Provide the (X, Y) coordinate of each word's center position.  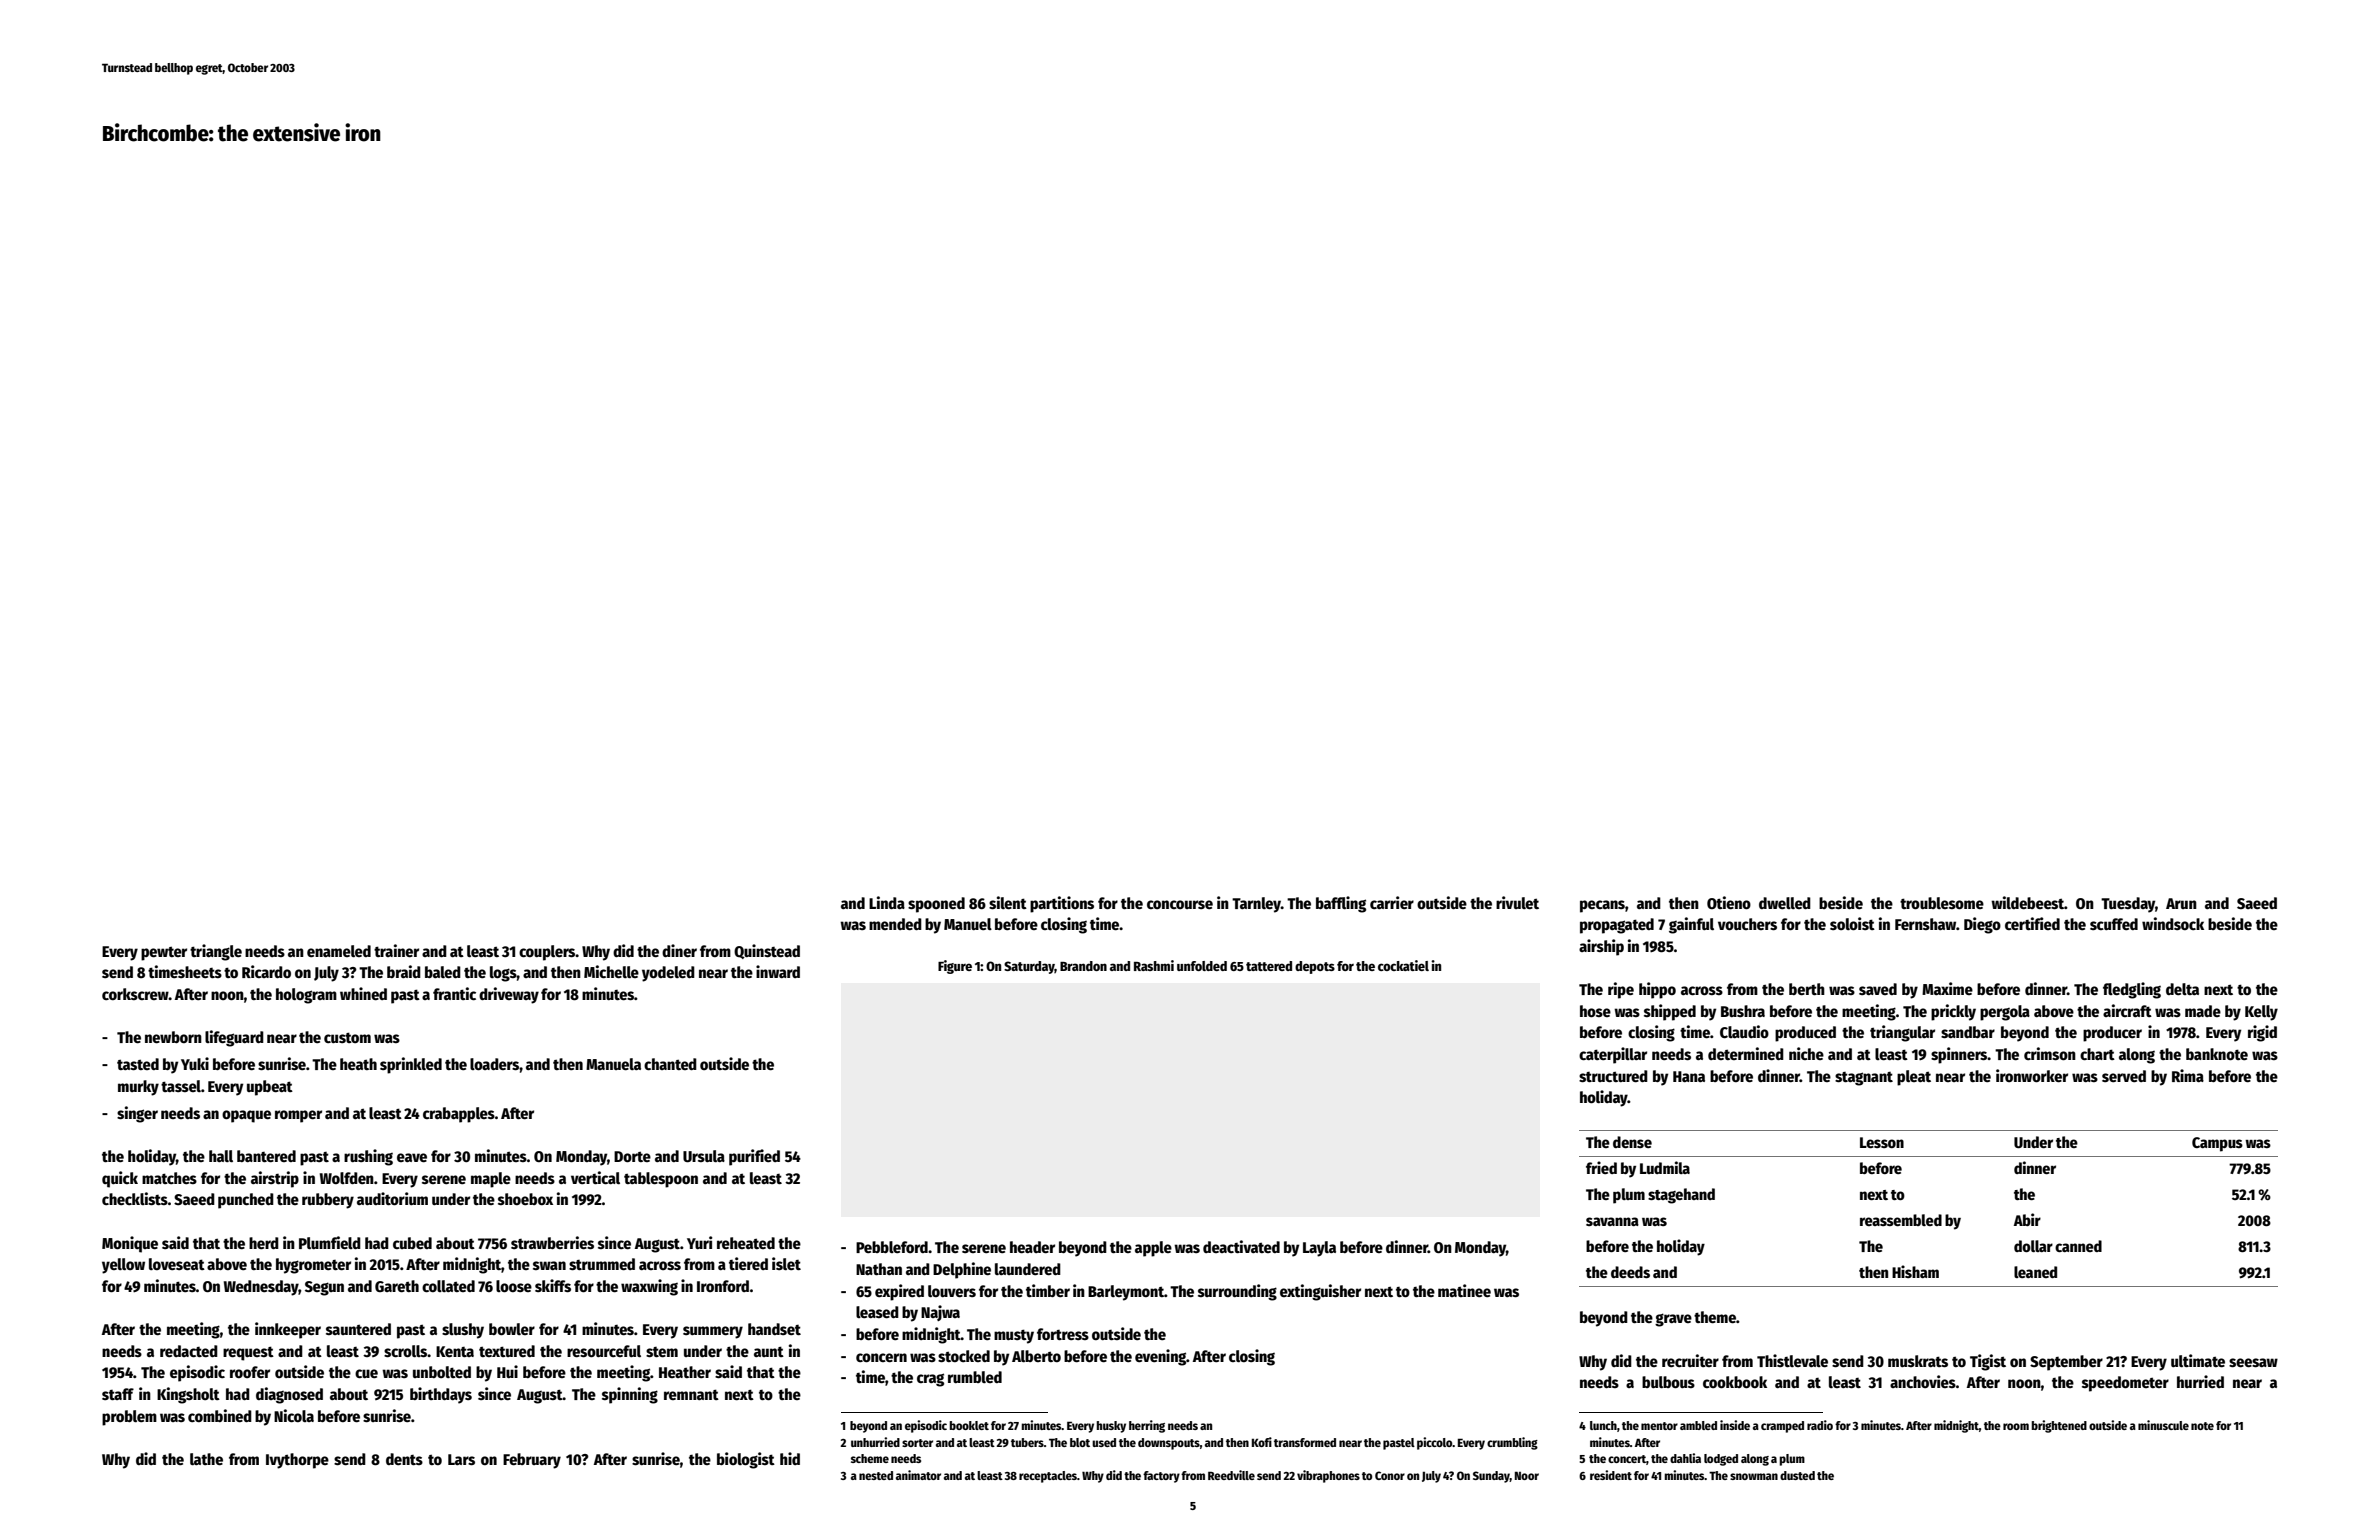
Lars (461, 1460)
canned (2078, 1246)
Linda (887, 902)
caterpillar (1613, 1055)
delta (2182, 989)
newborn (173, 1037)
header (1032, 1247)
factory (1161, 1477)
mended (895, 924)
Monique (130, 1244)
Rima (2188, 1075)
